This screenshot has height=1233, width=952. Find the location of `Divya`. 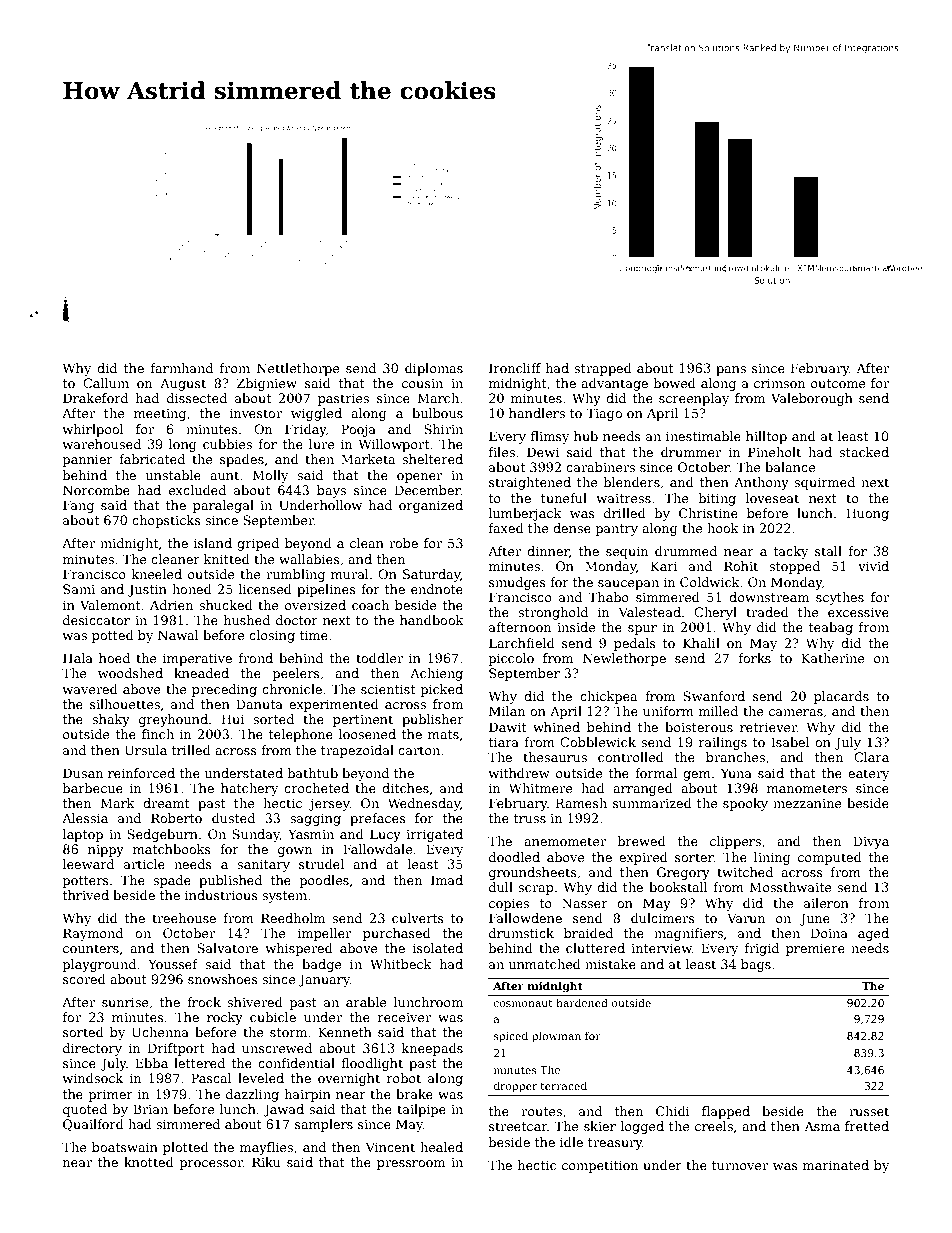

Divya is located at coordinates (871, 842).
